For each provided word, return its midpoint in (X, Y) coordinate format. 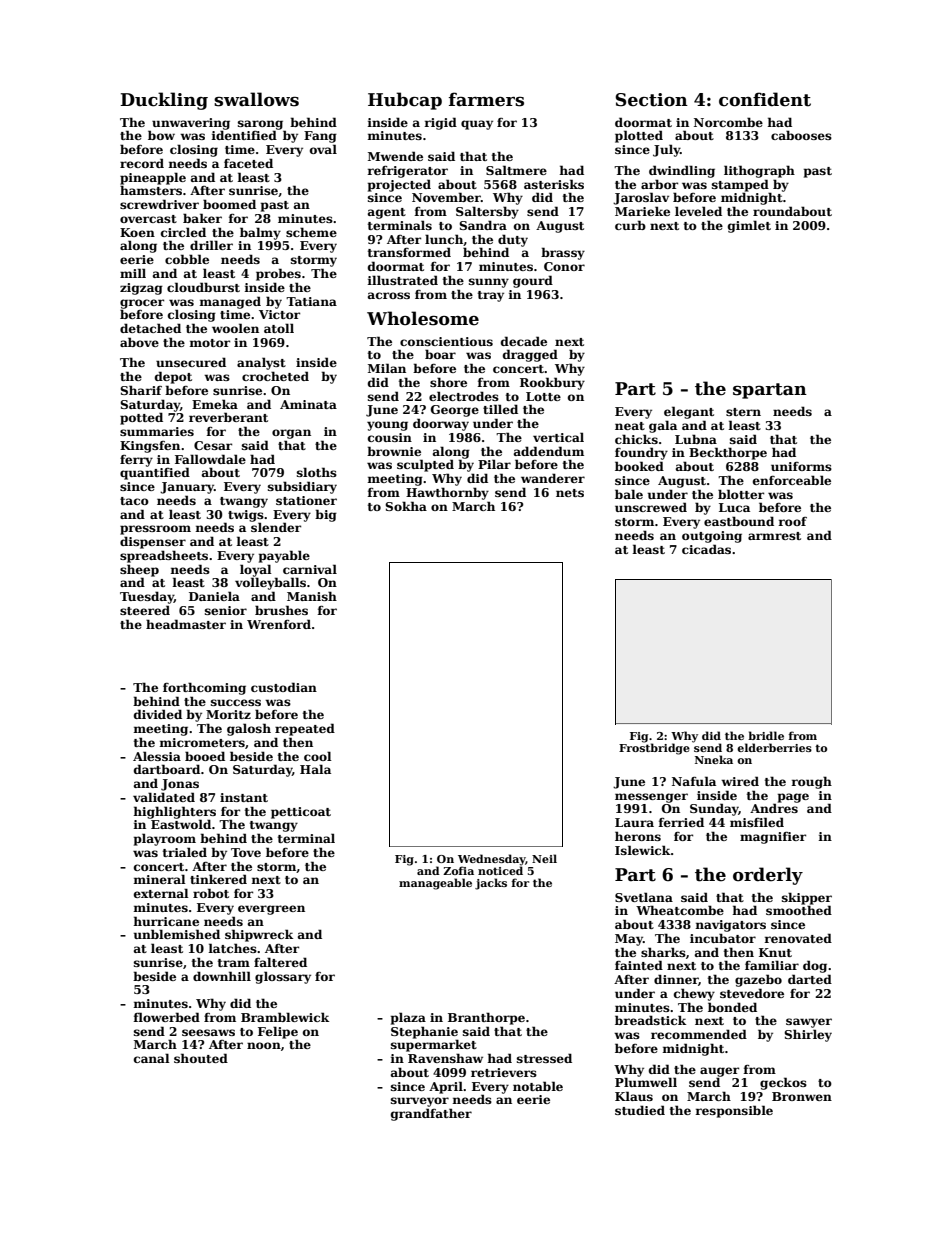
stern (743, 412)
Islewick (643, 850)
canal (152, 1058)
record (142, 163)
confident (765, 99)
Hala (315, 769)
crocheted (275, 376)
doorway (441, 424)
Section (651, 100)
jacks (491, 884)
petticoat (301, 813)
